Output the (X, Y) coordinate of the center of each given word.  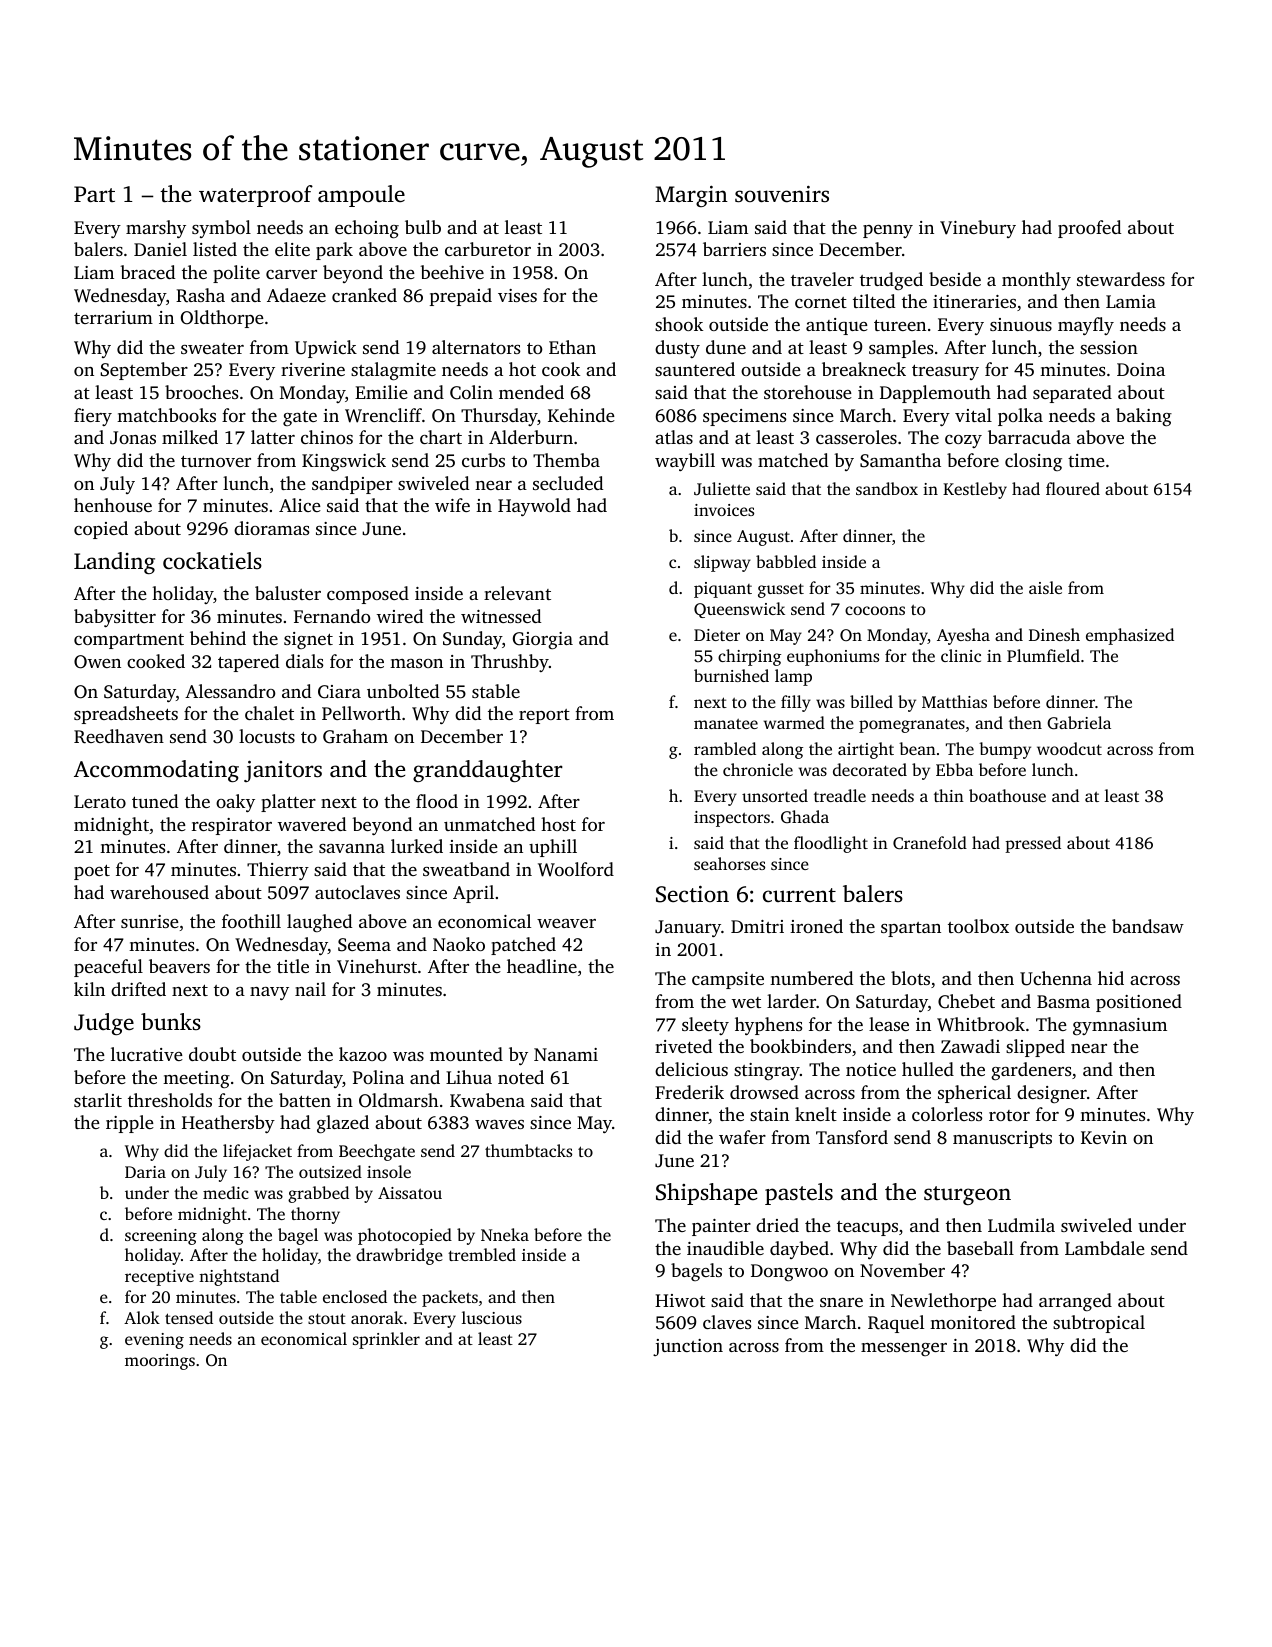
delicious (691, 1069)
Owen (97, 662)
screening (161, 1237)
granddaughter (488, 771)
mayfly (1086, 326)
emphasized (1130, 636)
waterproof (256, 196)
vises (517, 295)
